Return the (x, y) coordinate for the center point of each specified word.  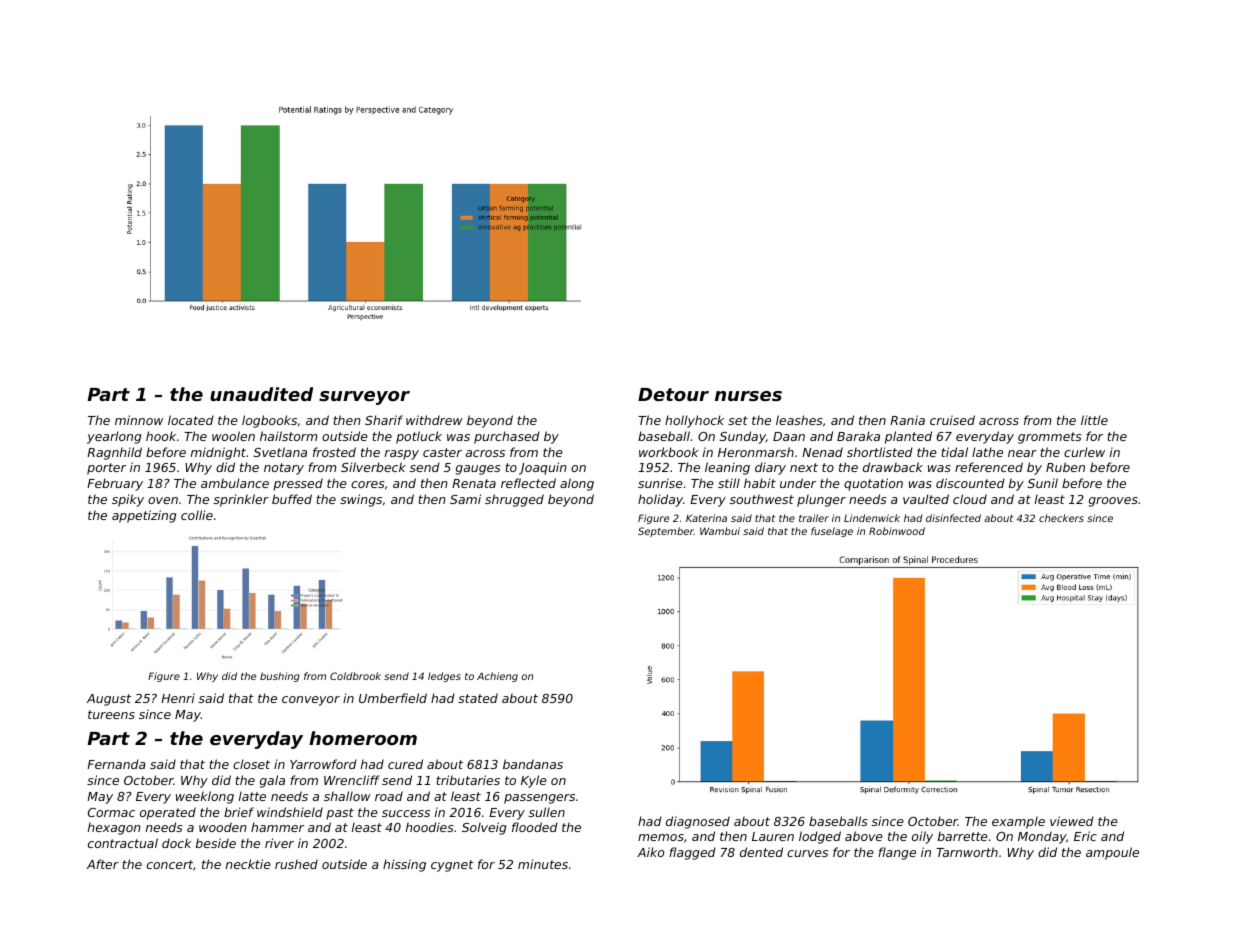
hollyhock (694, 421)
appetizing (144, 516)
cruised (952, 420)
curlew (1084, 452)
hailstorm (288, 436)
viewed (1072, 821)
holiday (660, 500)
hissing (404, 865)
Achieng (497, 677)
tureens (111, 714)
